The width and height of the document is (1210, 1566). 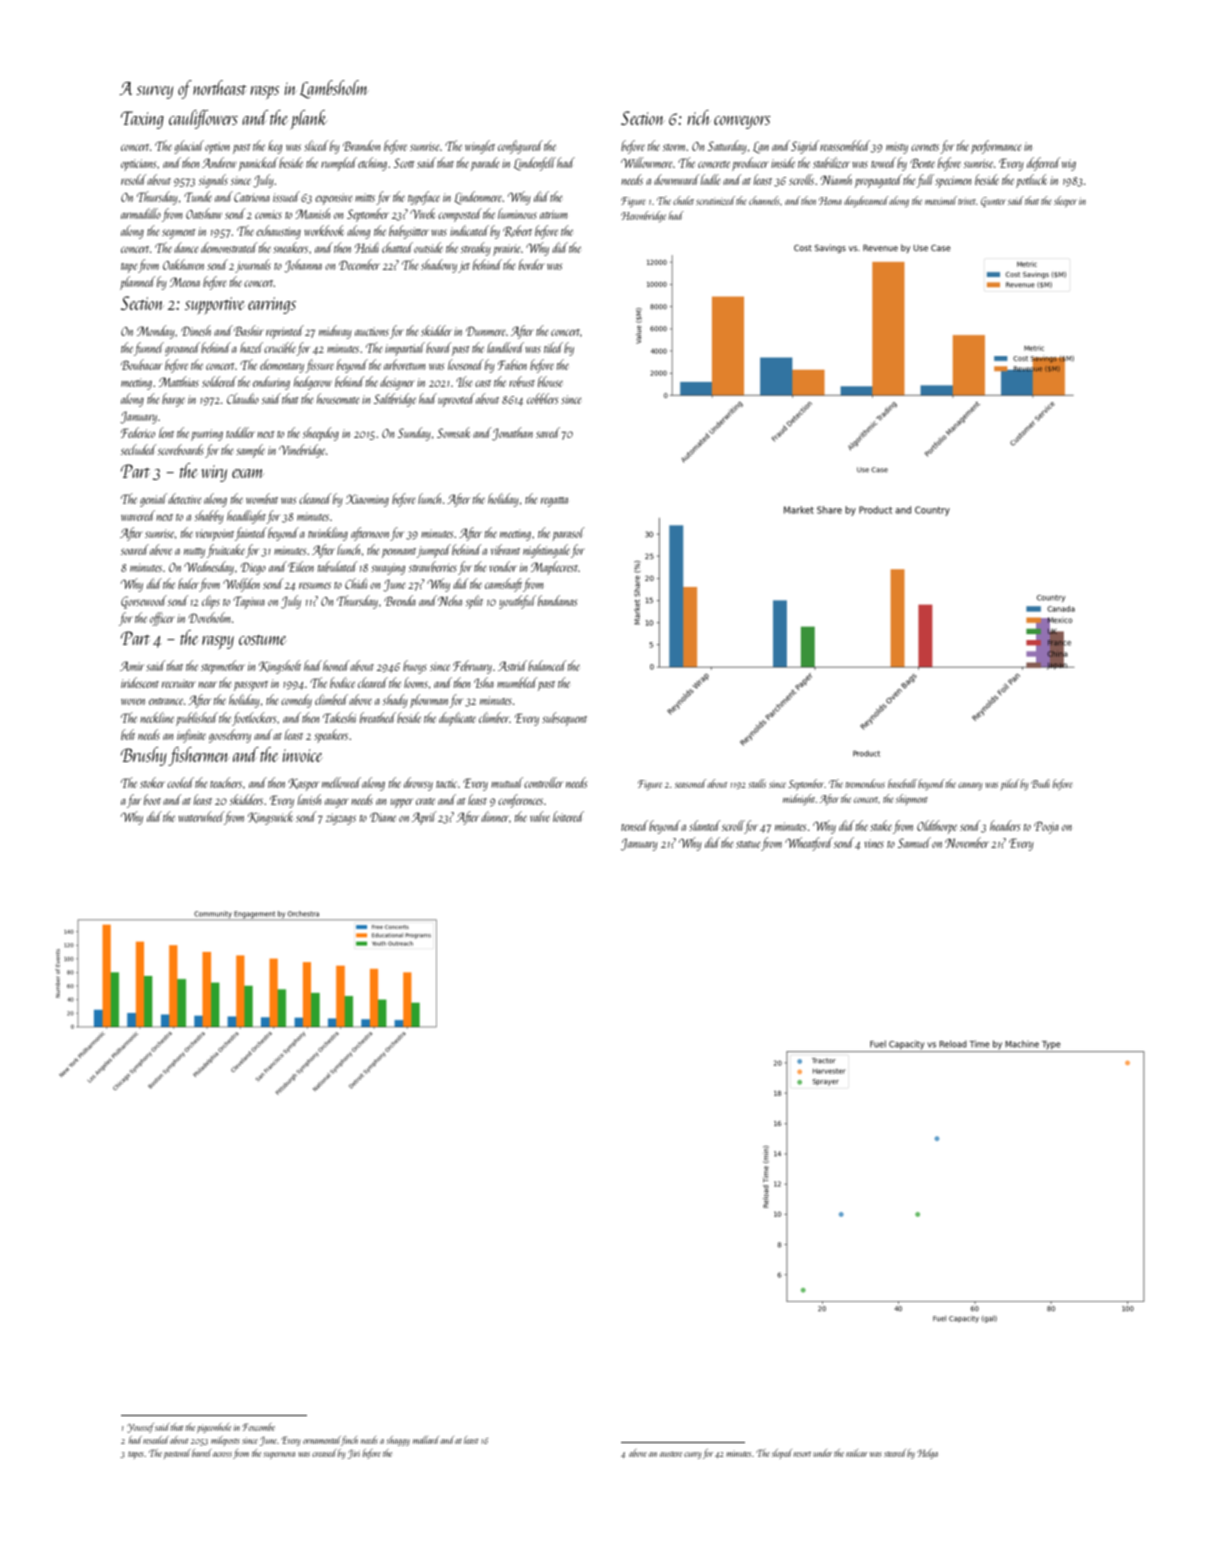 What do you see at coordinates (698, 117) in the document?
I see `rich` at bounding box center [698, 117].
